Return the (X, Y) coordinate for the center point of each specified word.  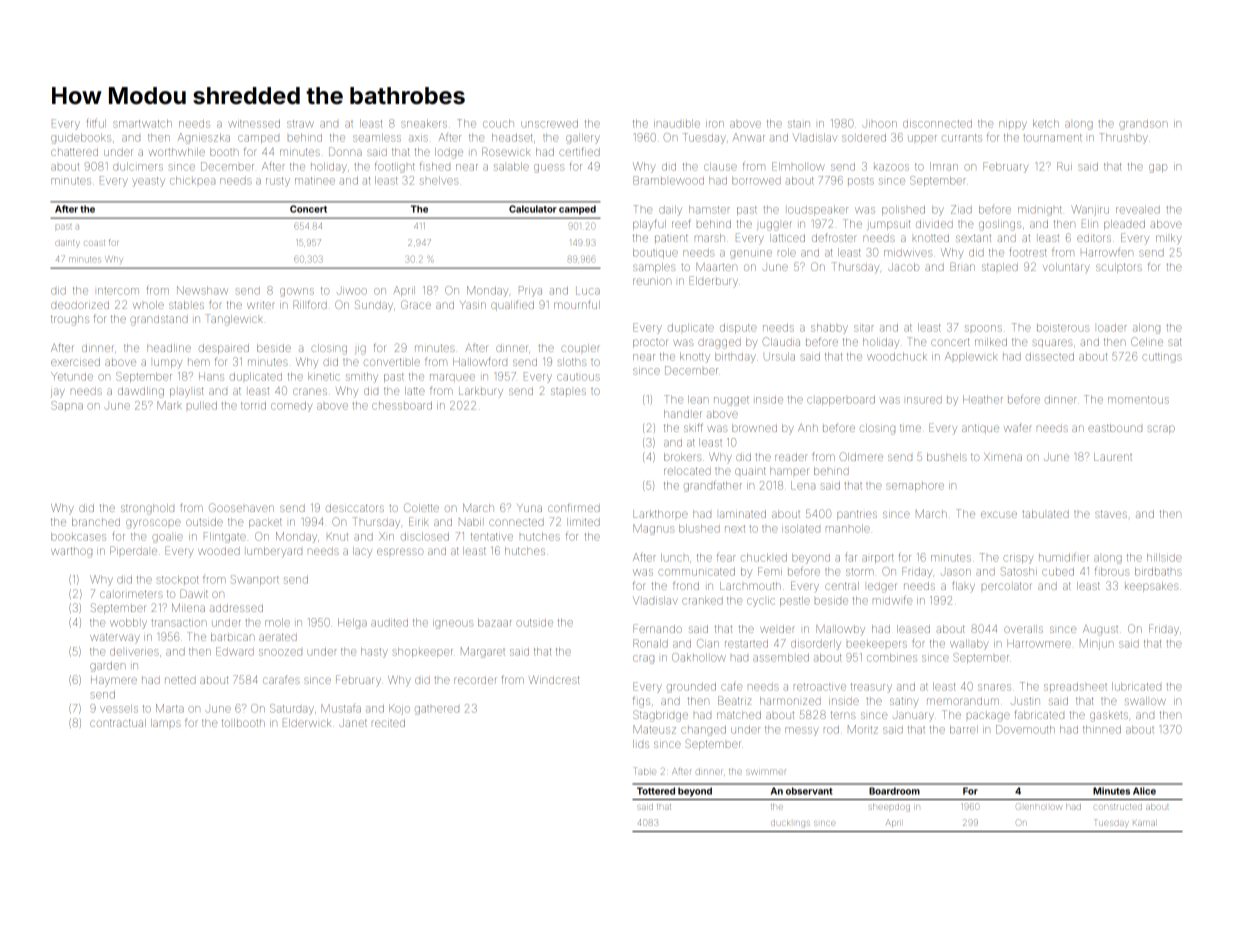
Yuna (529, 508)
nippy (1013, 125)
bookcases (78, 536)
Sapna (67, 405)
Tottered (656, 791)
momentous (1138, 400)
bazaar (495, 622)
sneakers (424, 123)
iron (715, 124)
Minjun (1096, 644)
